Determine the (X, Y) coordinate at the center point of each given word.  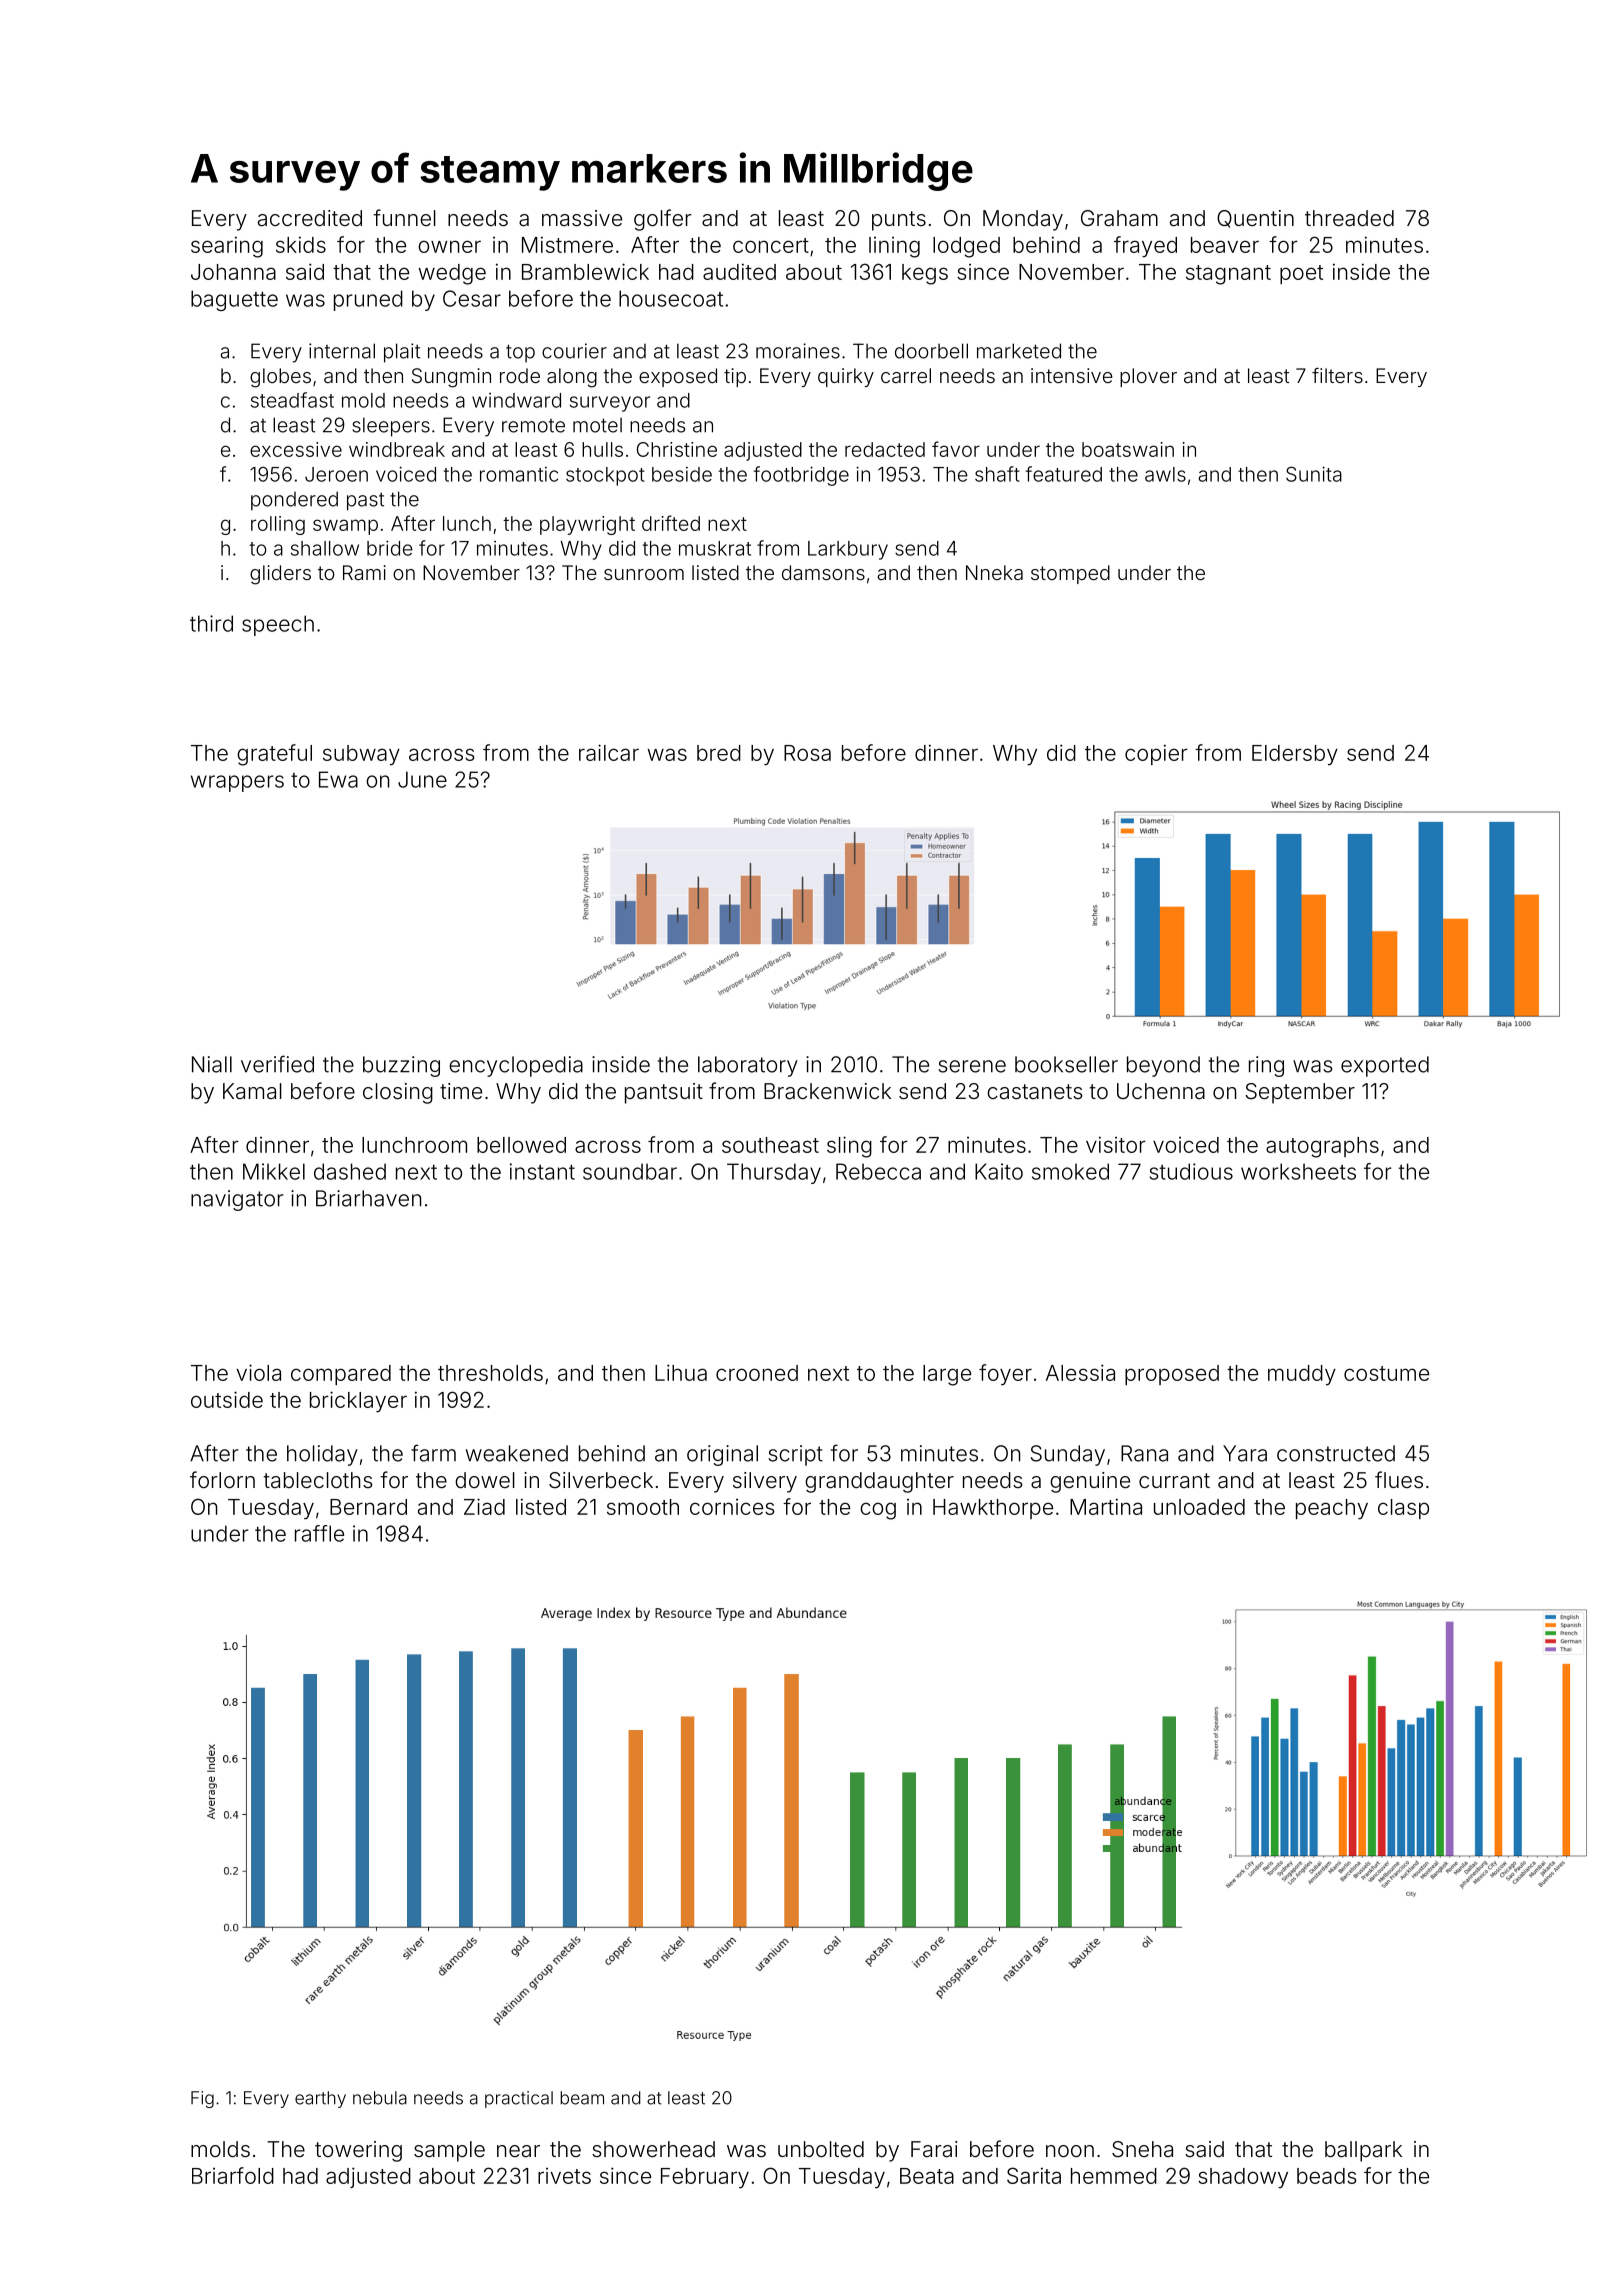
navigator (237, 1200)
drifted (671, 523)
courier (574, 351)
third (211, 623)
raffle (319, 1533)
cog (878, 1511)
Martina (1106, 1506)
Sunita (1314, 474)
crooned (757, 1373)
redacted (885, 449)
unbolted (821, 2149)
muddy (1302, 1375)
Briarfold (233, 2175)
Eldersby (1295, 755)
